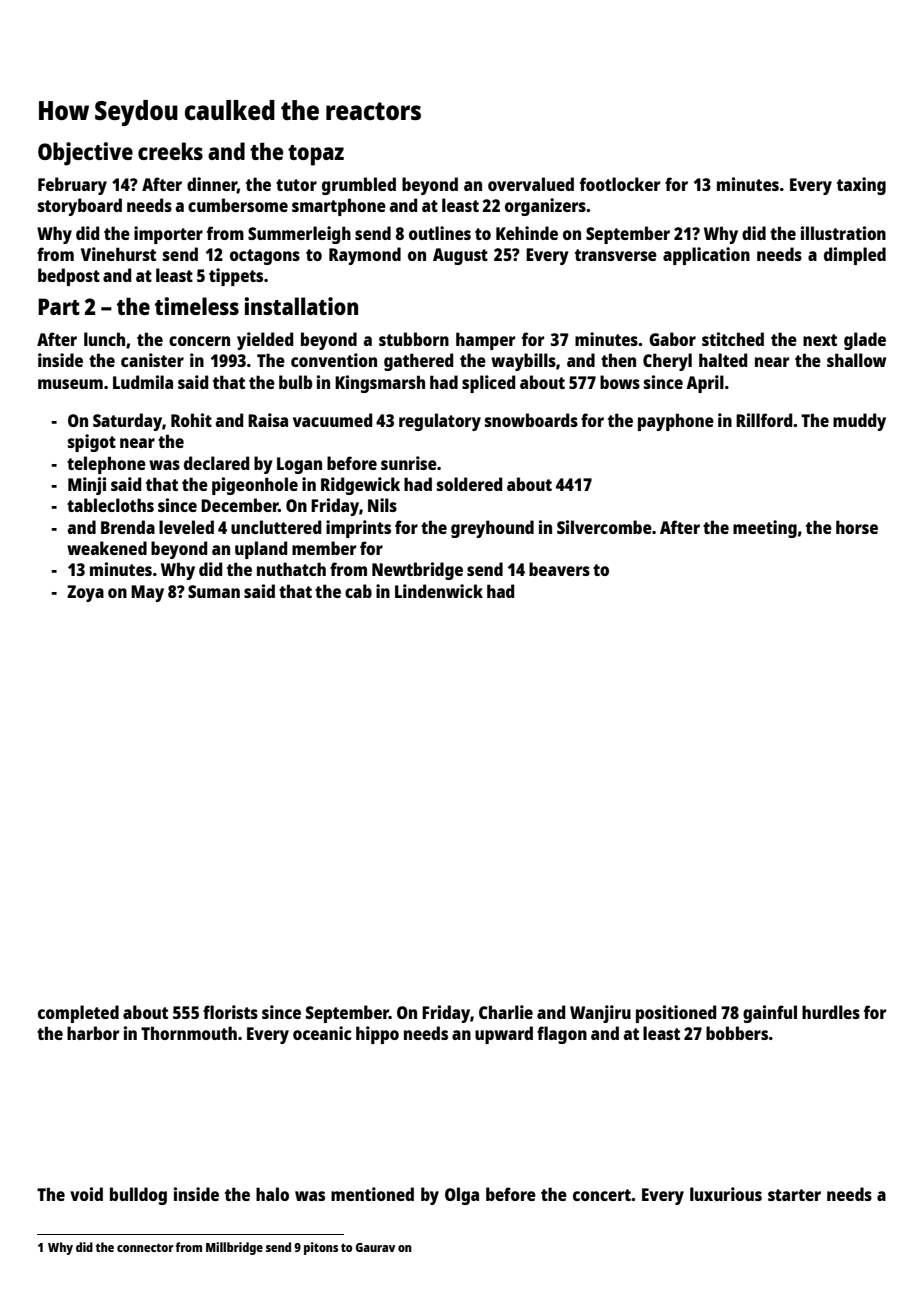 The height and width of the screenshot is (1308, 924). What do you see at coordinates (794, 1195) in the screenshot?
I see `starter` at bounding box center [794, 1195].
